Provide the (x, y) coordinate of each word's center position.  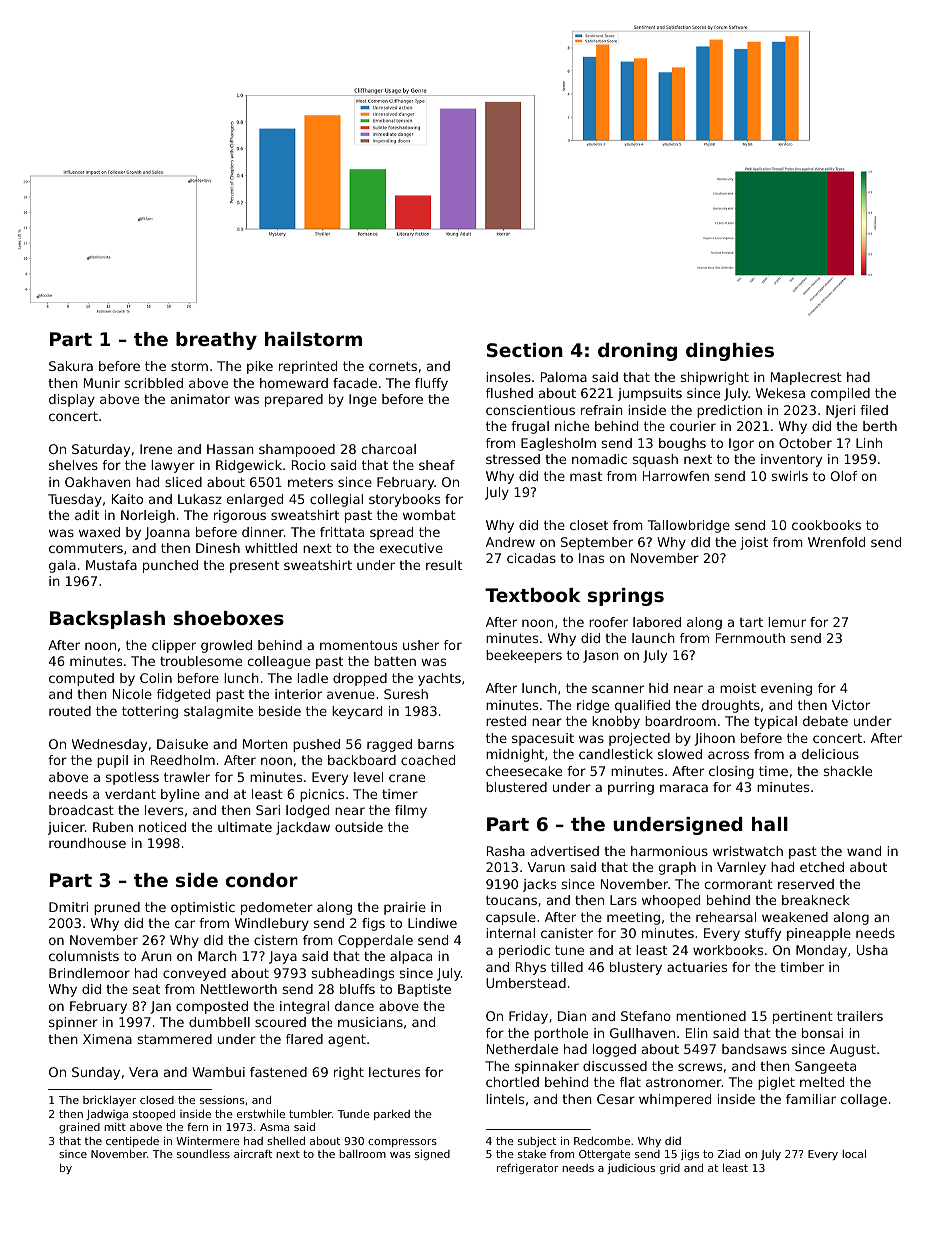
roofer (608, 622)
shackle (848, 771)
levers (164, 810)
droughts (731, 706)
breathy (216, 341)
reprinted (308, 367)
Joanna (167, 533)
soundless (203, 1154)
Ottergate (605, 1155)
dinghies (730, 352)
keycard (357, 712)
